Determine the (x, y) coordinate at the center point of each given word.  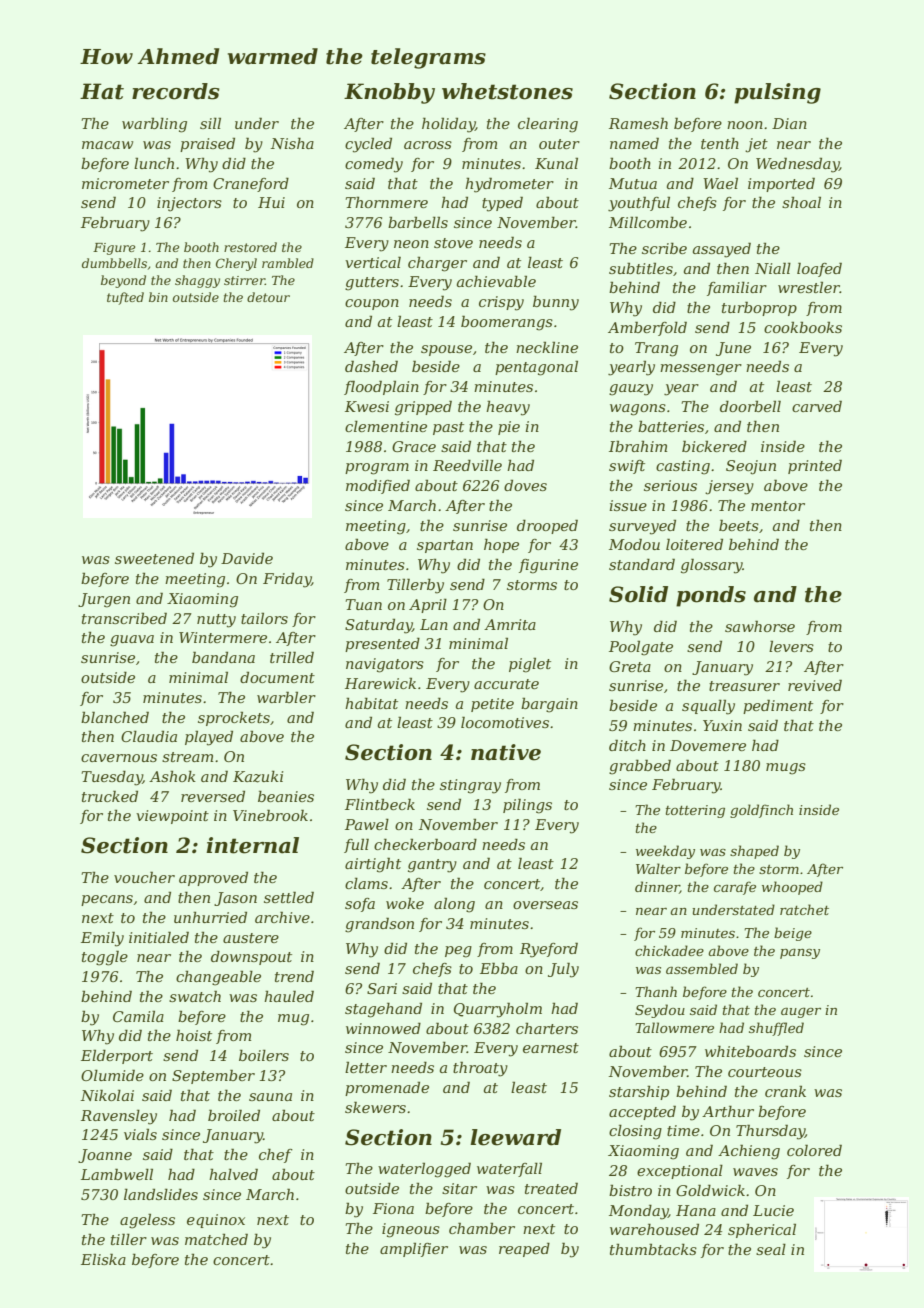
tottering (695, 811)
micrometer (125, 183)
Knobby (389, 93)
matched (216, 1239)
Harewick (380, 683)
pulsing (777, 93)
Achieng (749, 1152)
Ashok (172, 776)
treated (551, 1188)
